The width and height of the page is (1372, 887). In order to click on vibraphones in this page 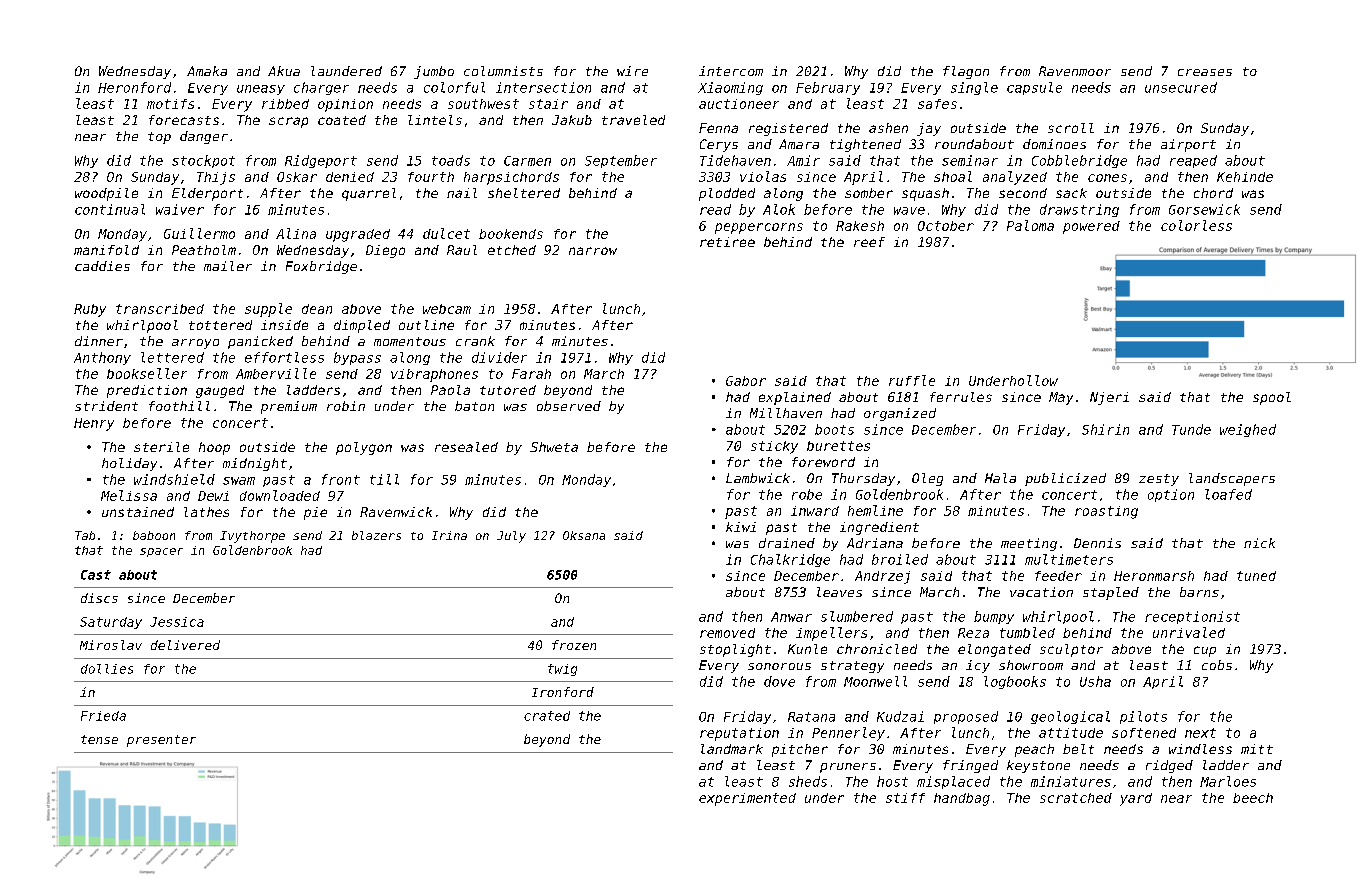, I will do `click(434, 375)`.
